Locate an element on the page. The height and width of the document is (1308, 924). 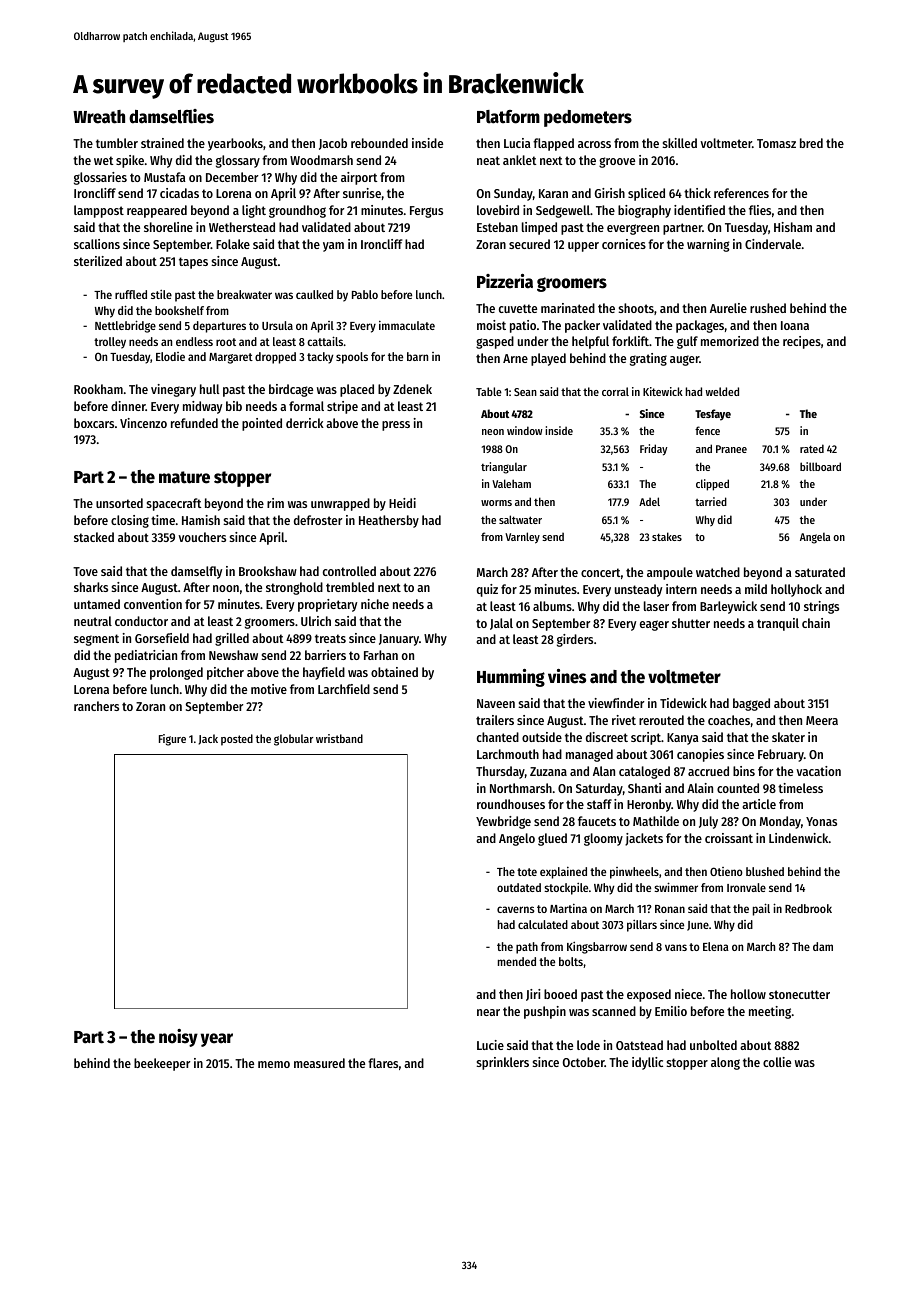
Tomasz is located at coordinates (776, 143).
